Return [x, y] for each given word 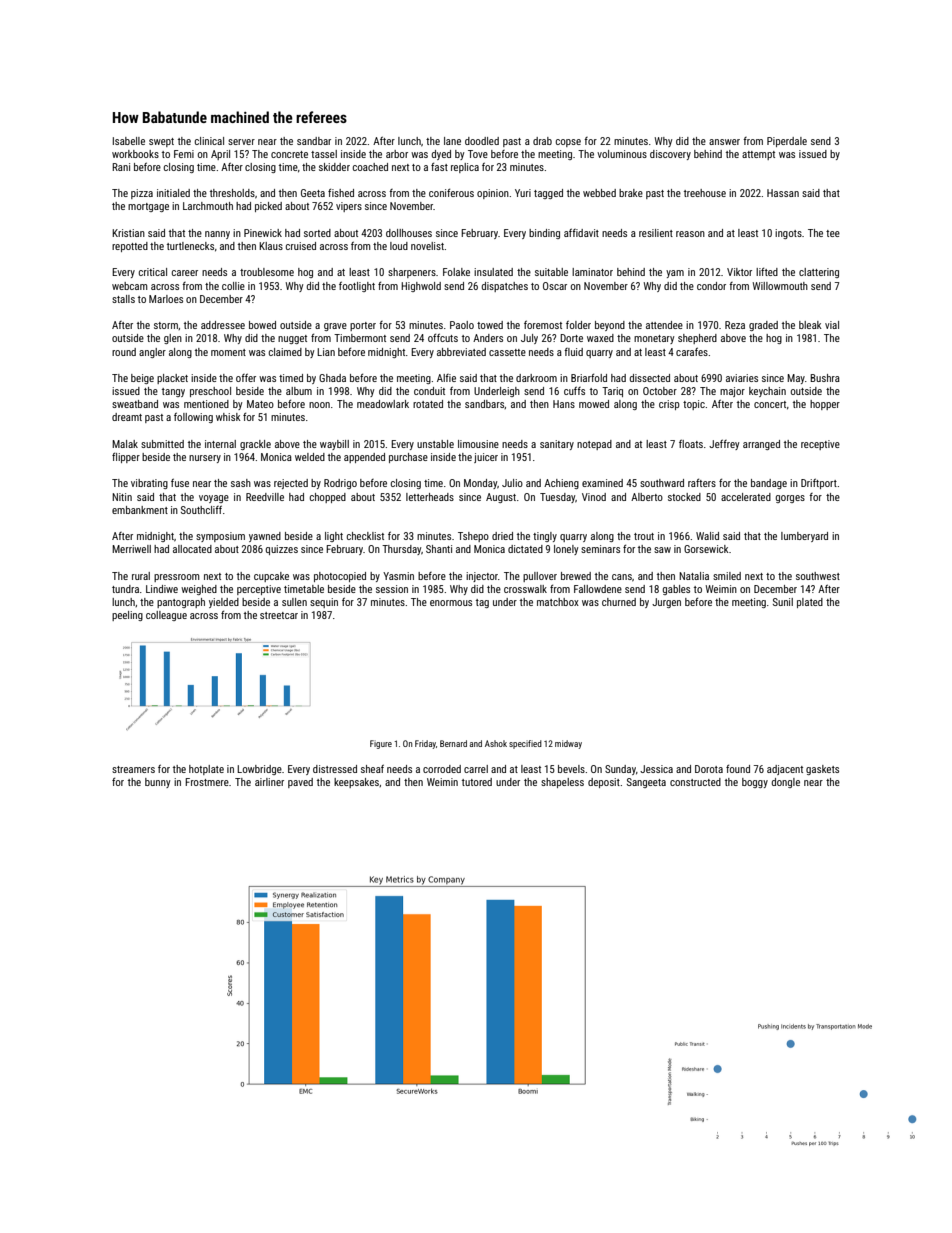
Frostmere [207, 782]
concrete [289, 154]
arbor [397, 154]
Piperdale [787, 142]
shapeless [562, 783]
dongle [785, 783]
